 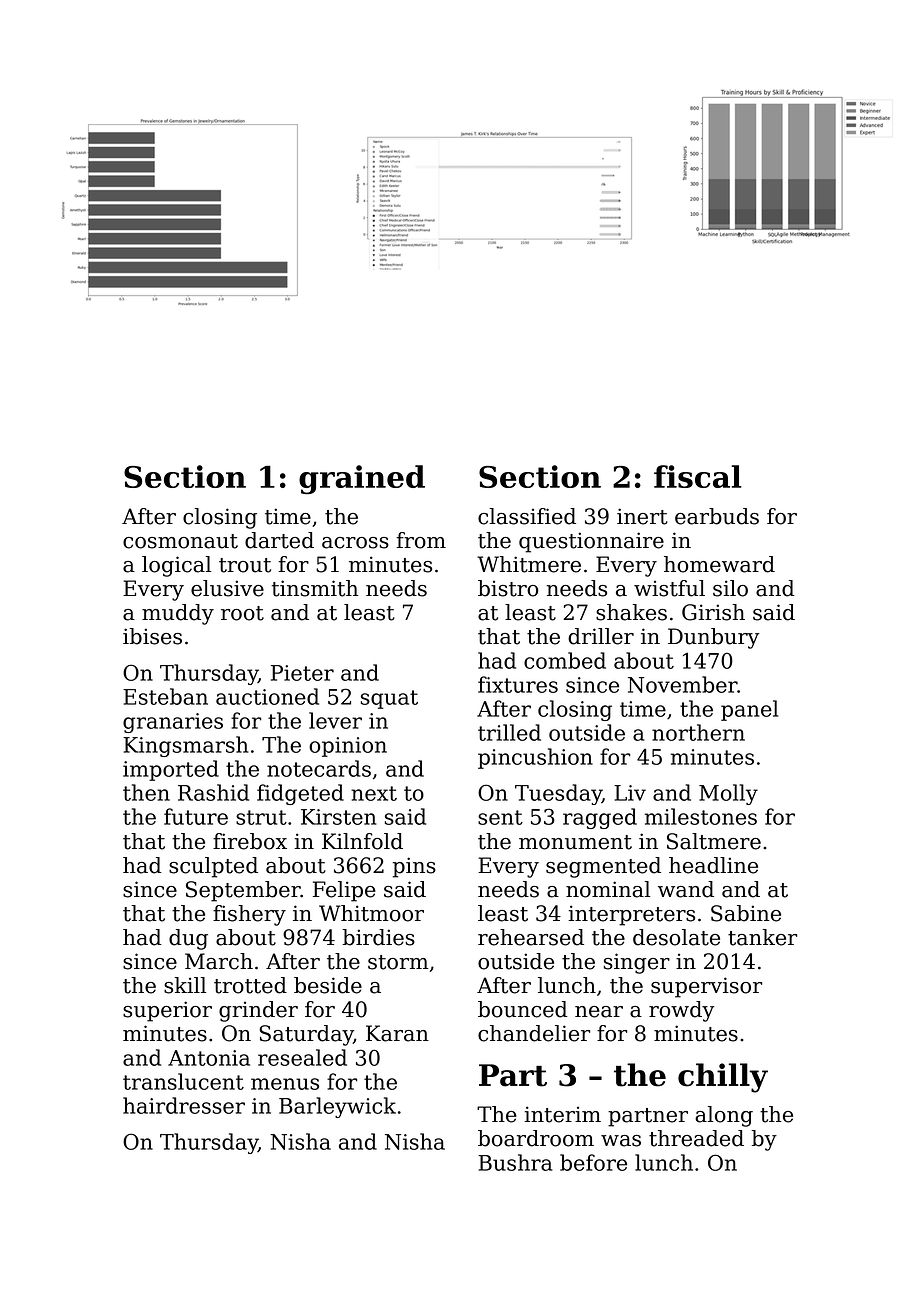 I want to click on earbuds, so click(x=717, y=516).
